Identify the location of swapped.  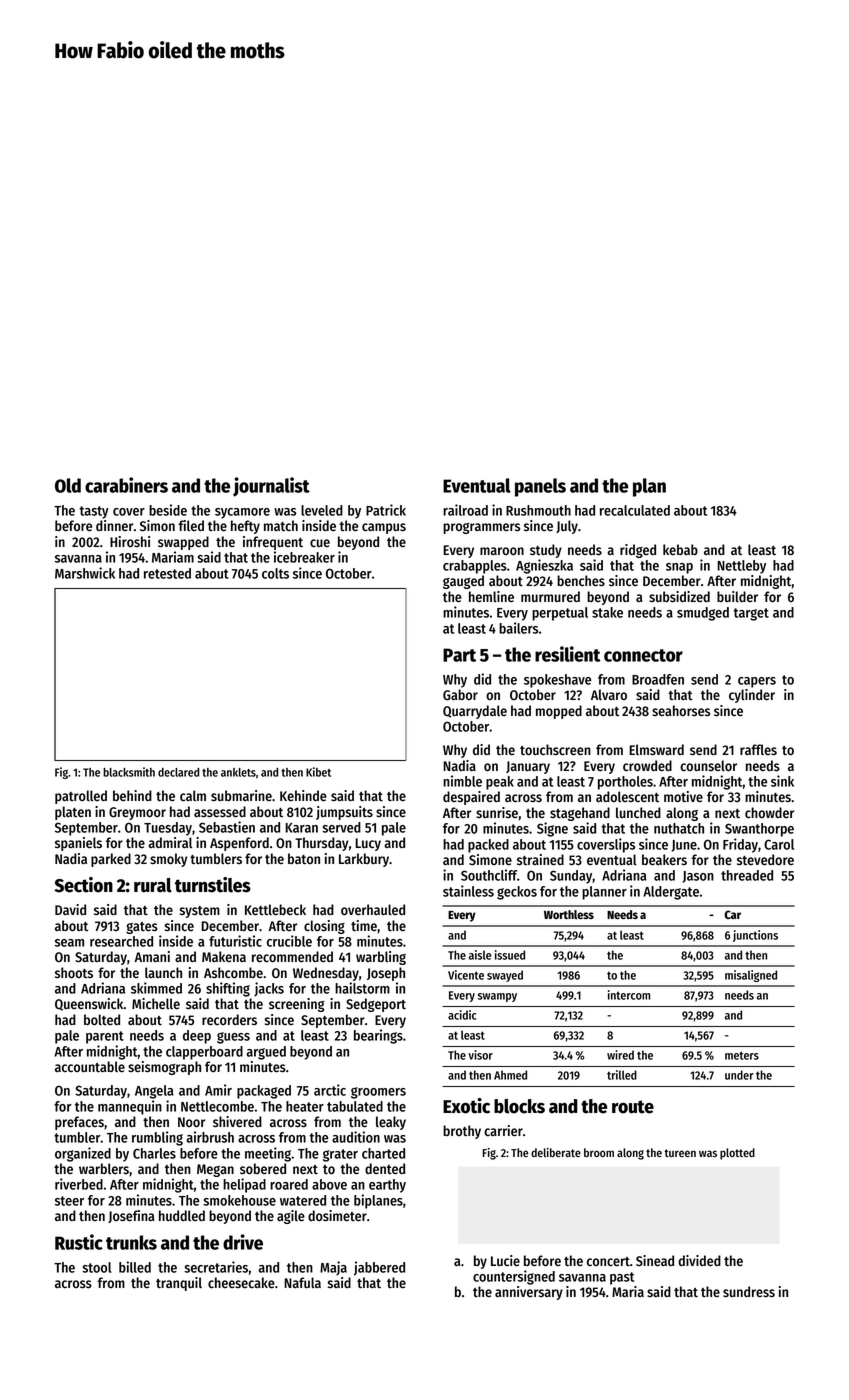
(183, 543).
